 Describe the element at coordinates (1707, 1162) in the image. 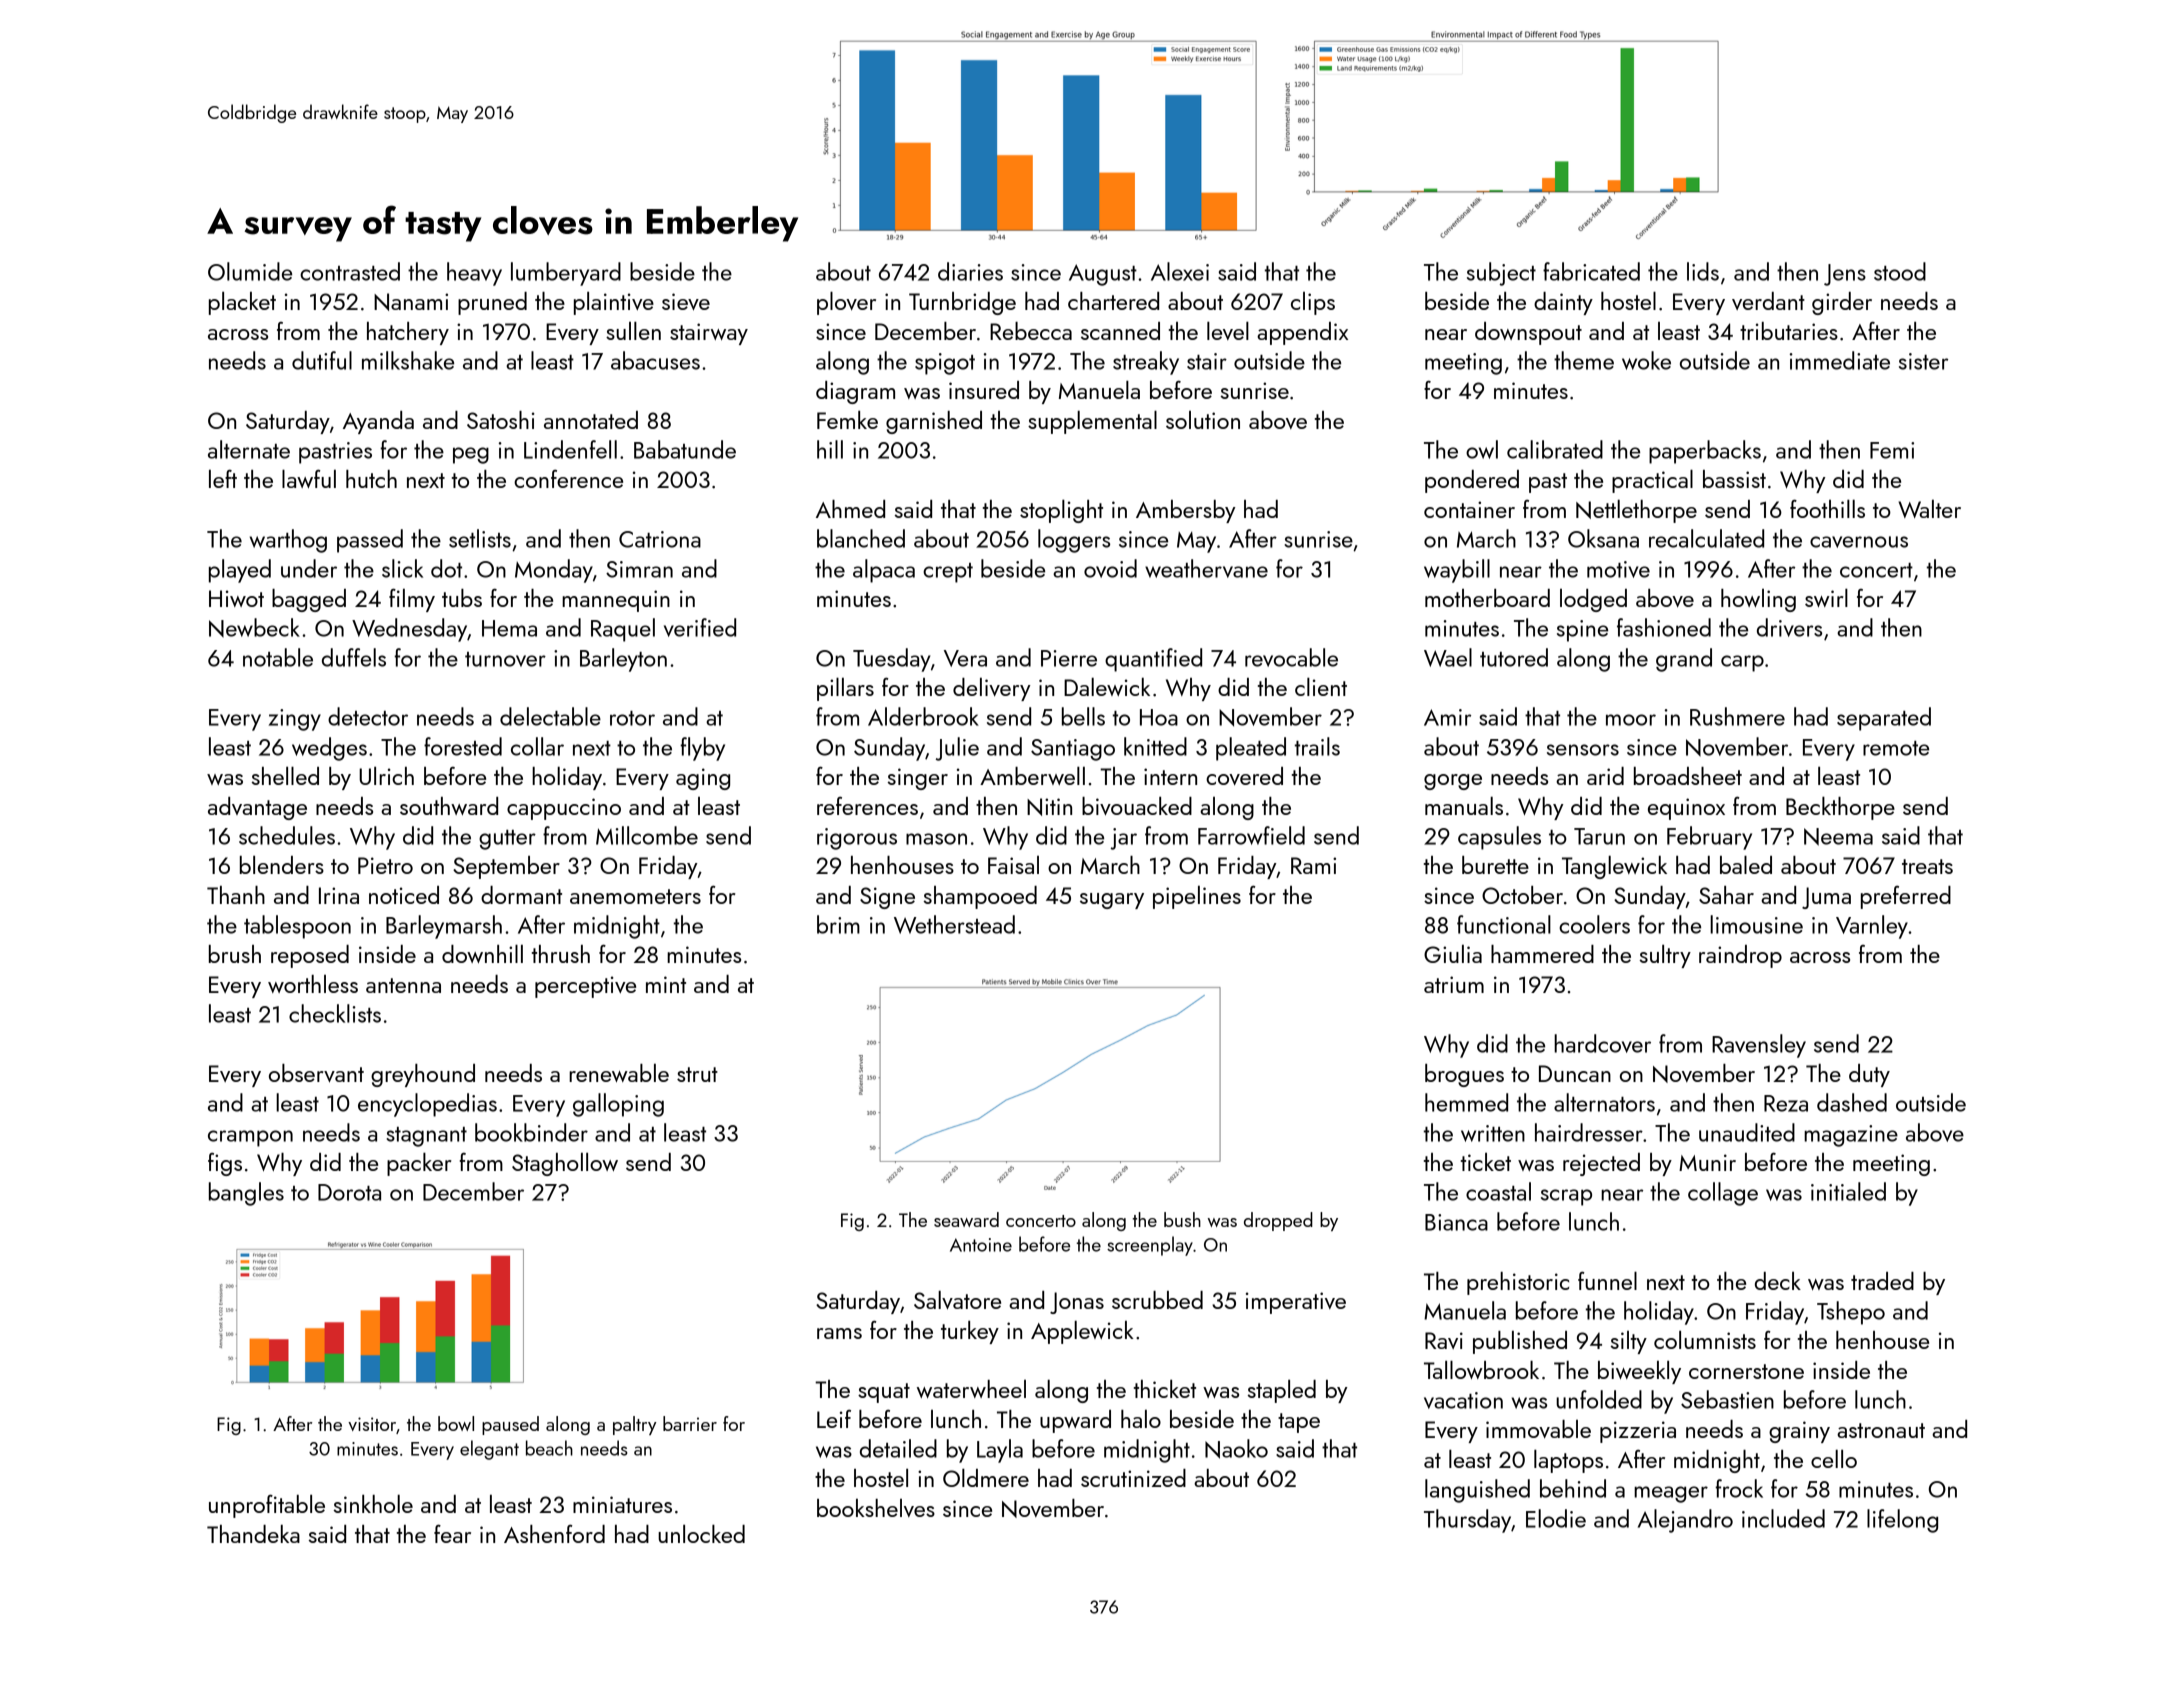

I see `Munir` at that location.
